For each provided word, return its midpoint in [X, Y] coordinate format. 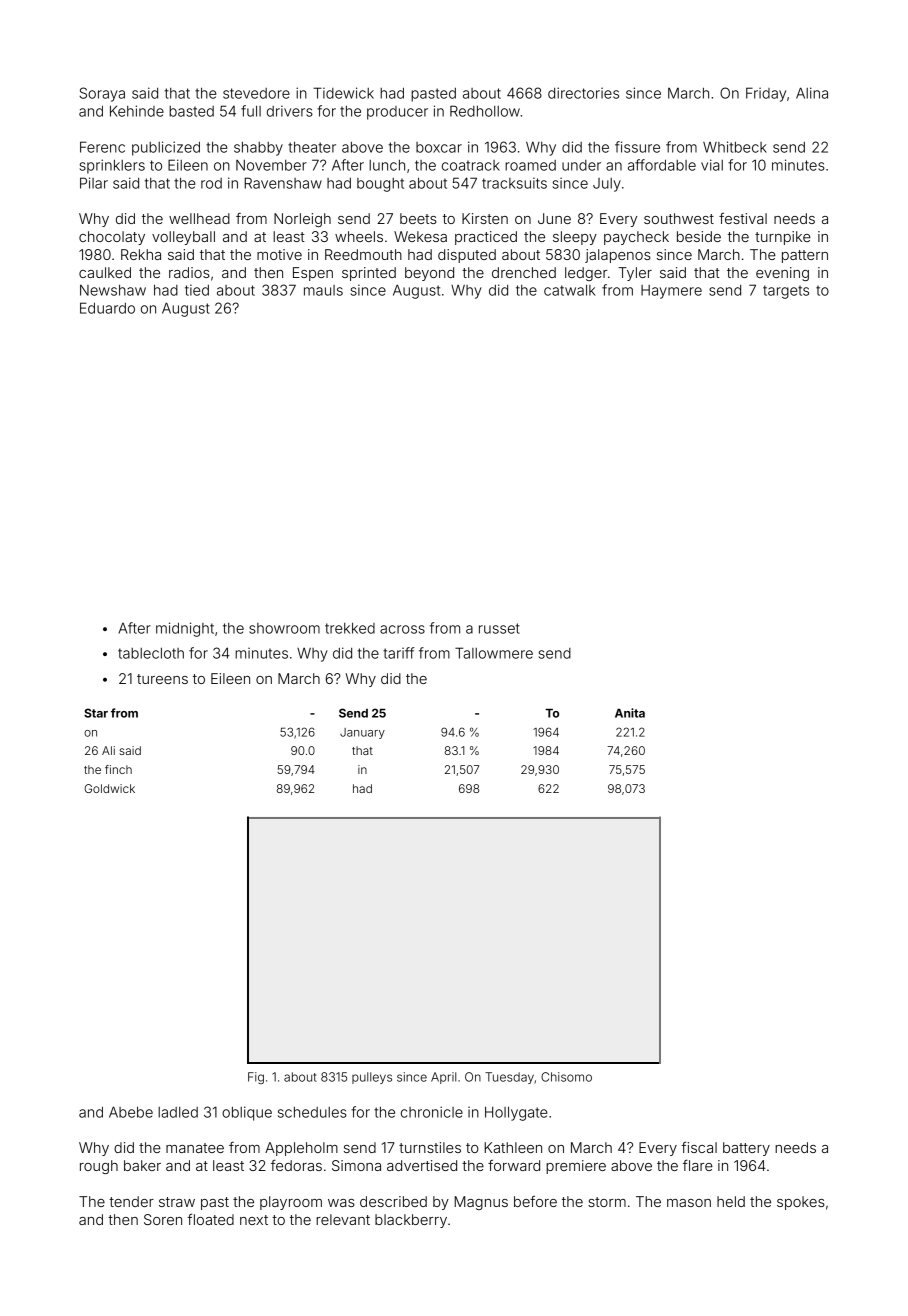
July [607, 185]
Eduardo [107, 308]
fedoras [296, 1165]
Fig [256, 1078]
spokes [801, 1203]
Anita [630, 713]
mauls [323, 290]
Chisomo [566, 1077]
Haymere [671, 292]
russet [499, 628]
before [535, 1201]
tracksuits [514, 183]
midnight [185, 629]
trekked [350, 628]
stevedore [256, 93]
